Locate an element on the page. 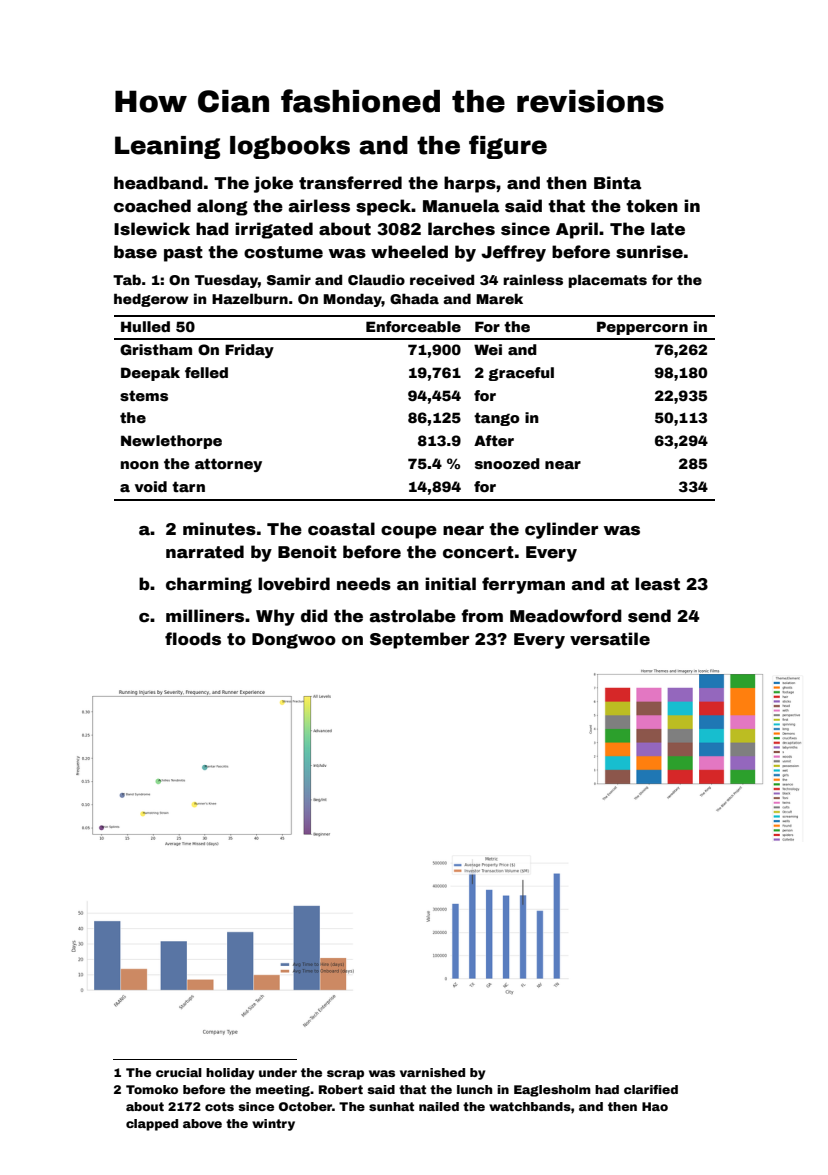 The height and width of the document is (1175, 828). Manuela is located at coordinates (461, 206).
